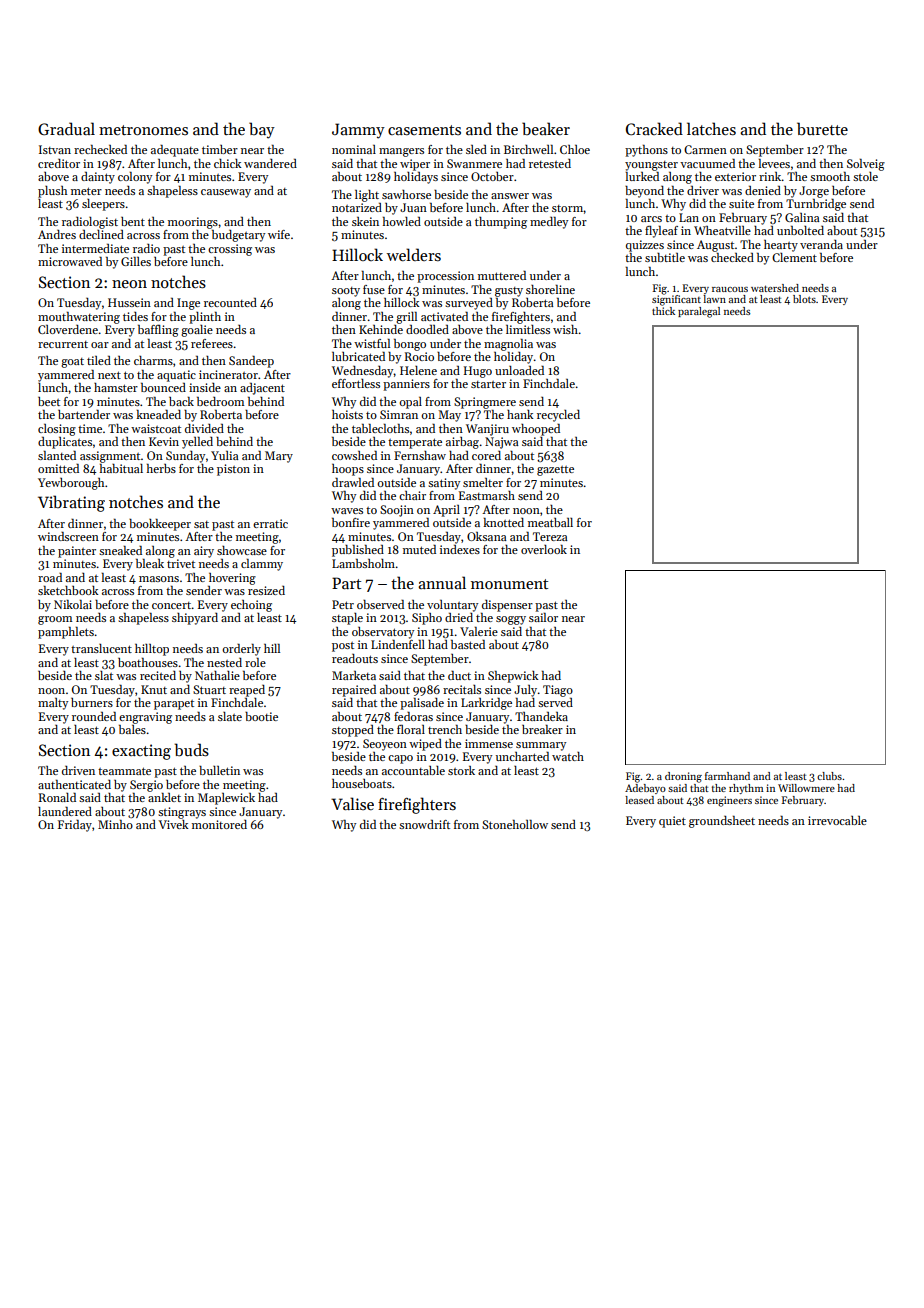 This image has width=924, height=1308. I want to click on resized, so click(266, 590).
